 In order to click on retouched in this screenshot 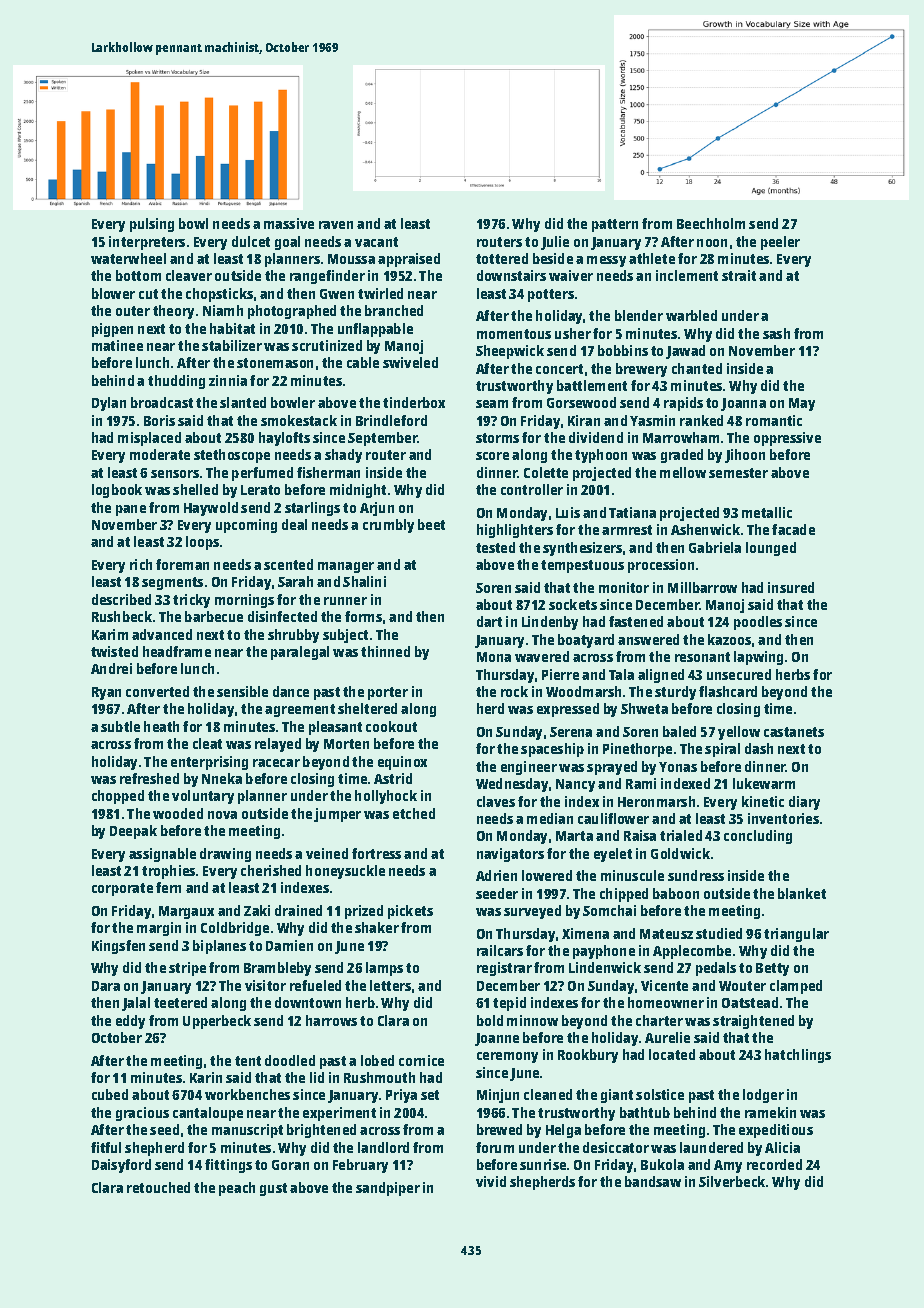, I will do `click(158, 1187)`.
